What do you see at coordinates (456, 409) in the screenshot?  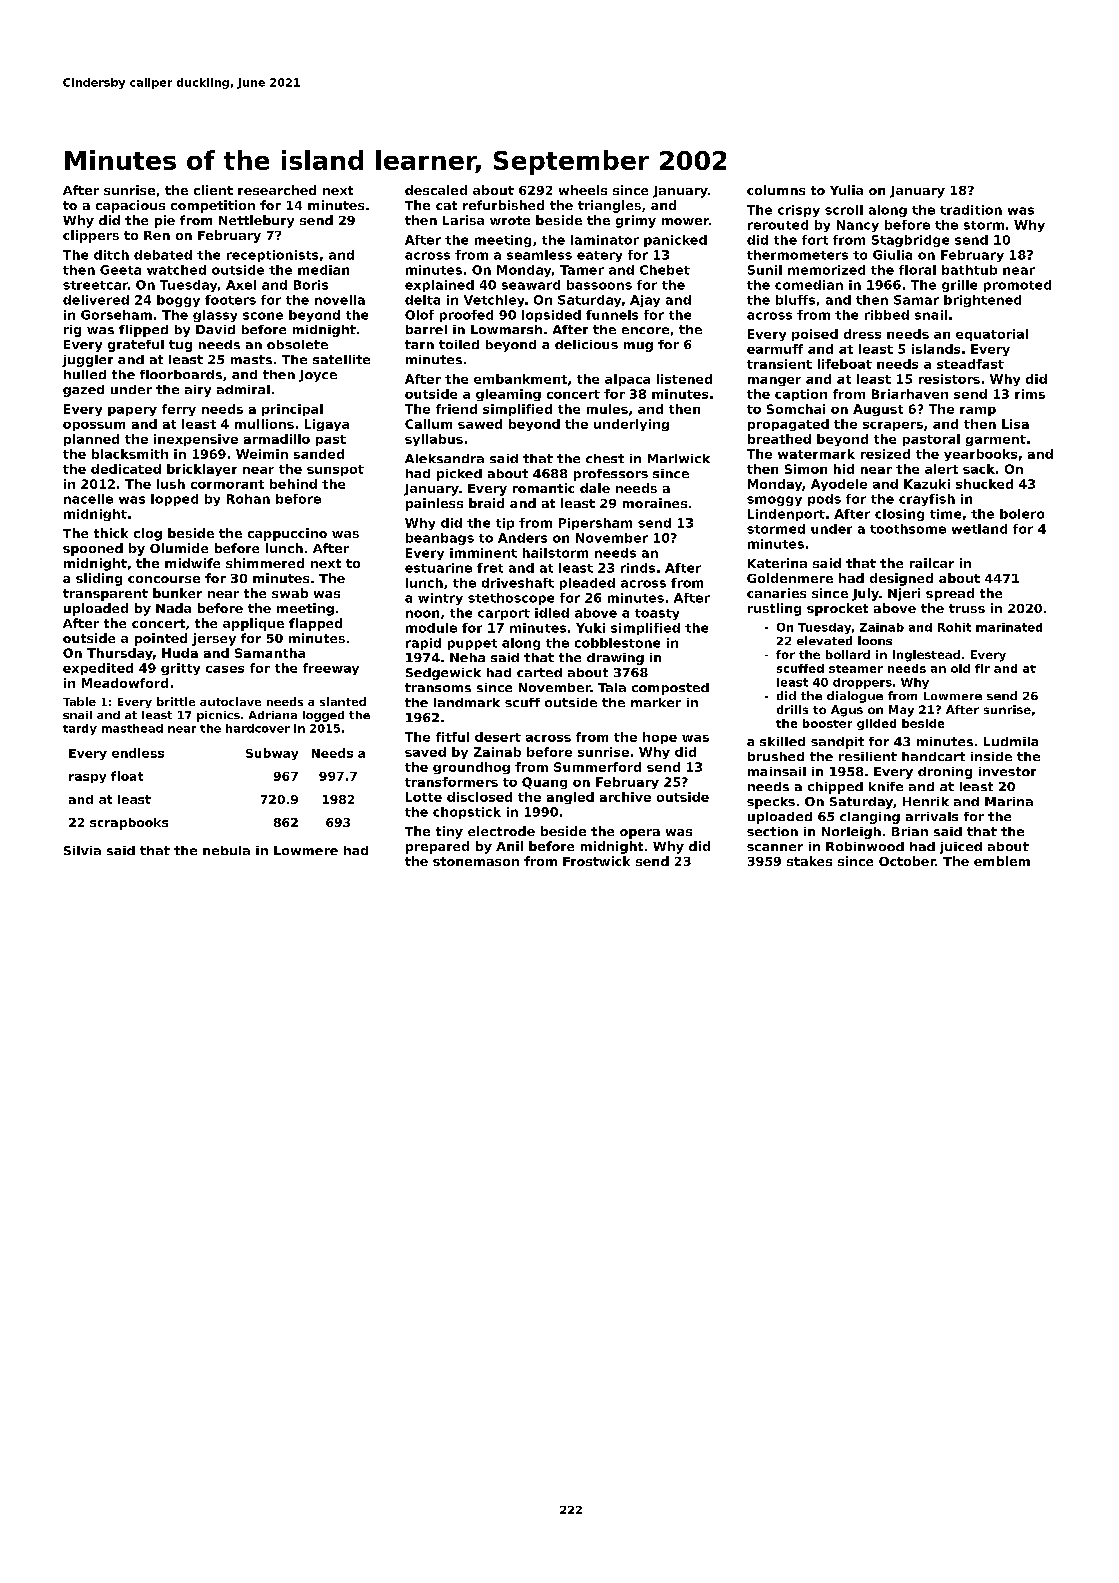 I see `friend` at bounding box center [456, 409].
